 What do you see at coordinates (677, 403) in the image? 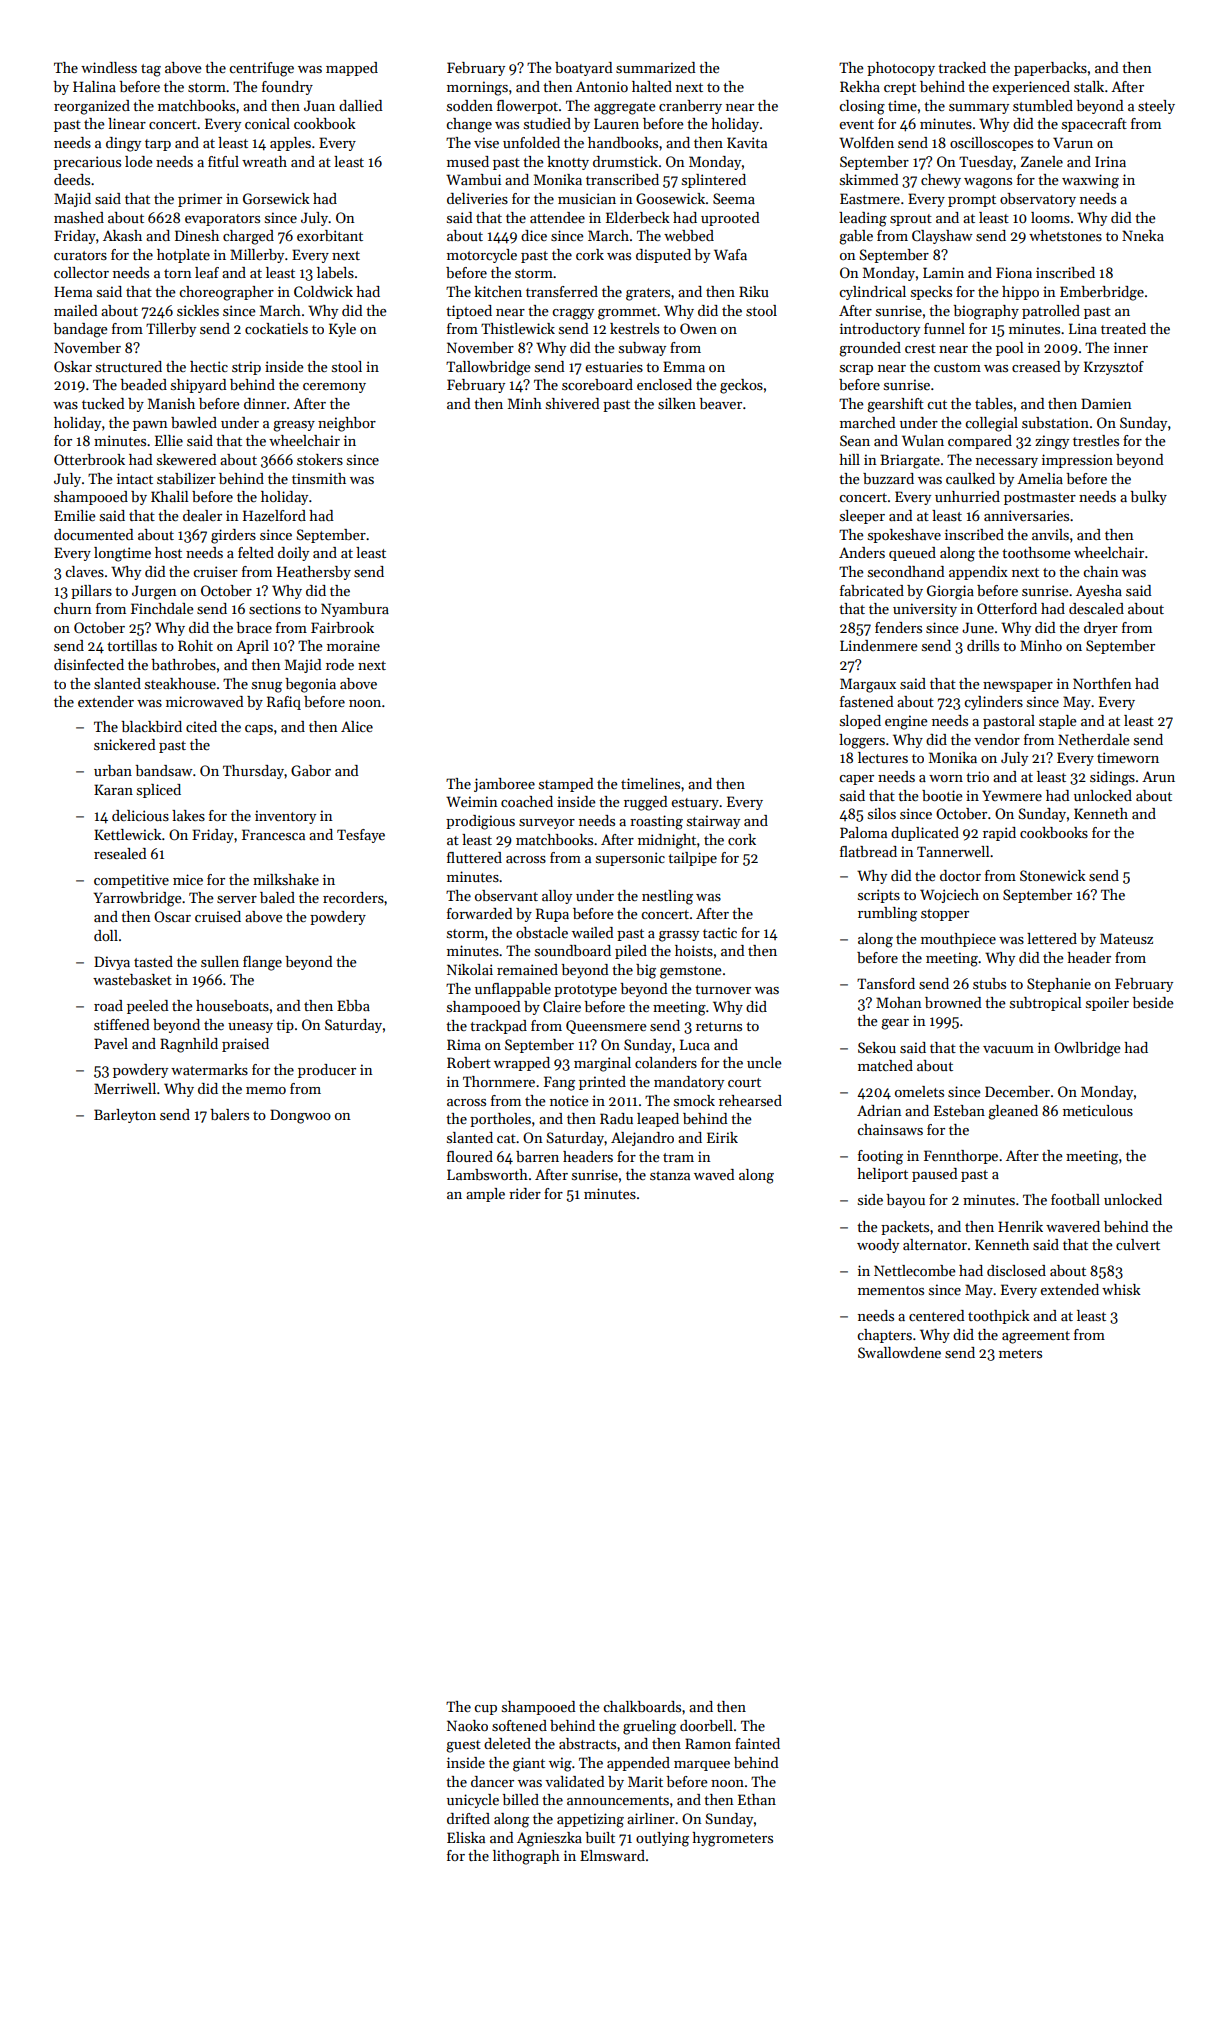
I see `silken` at bounding box center [677, 403].
